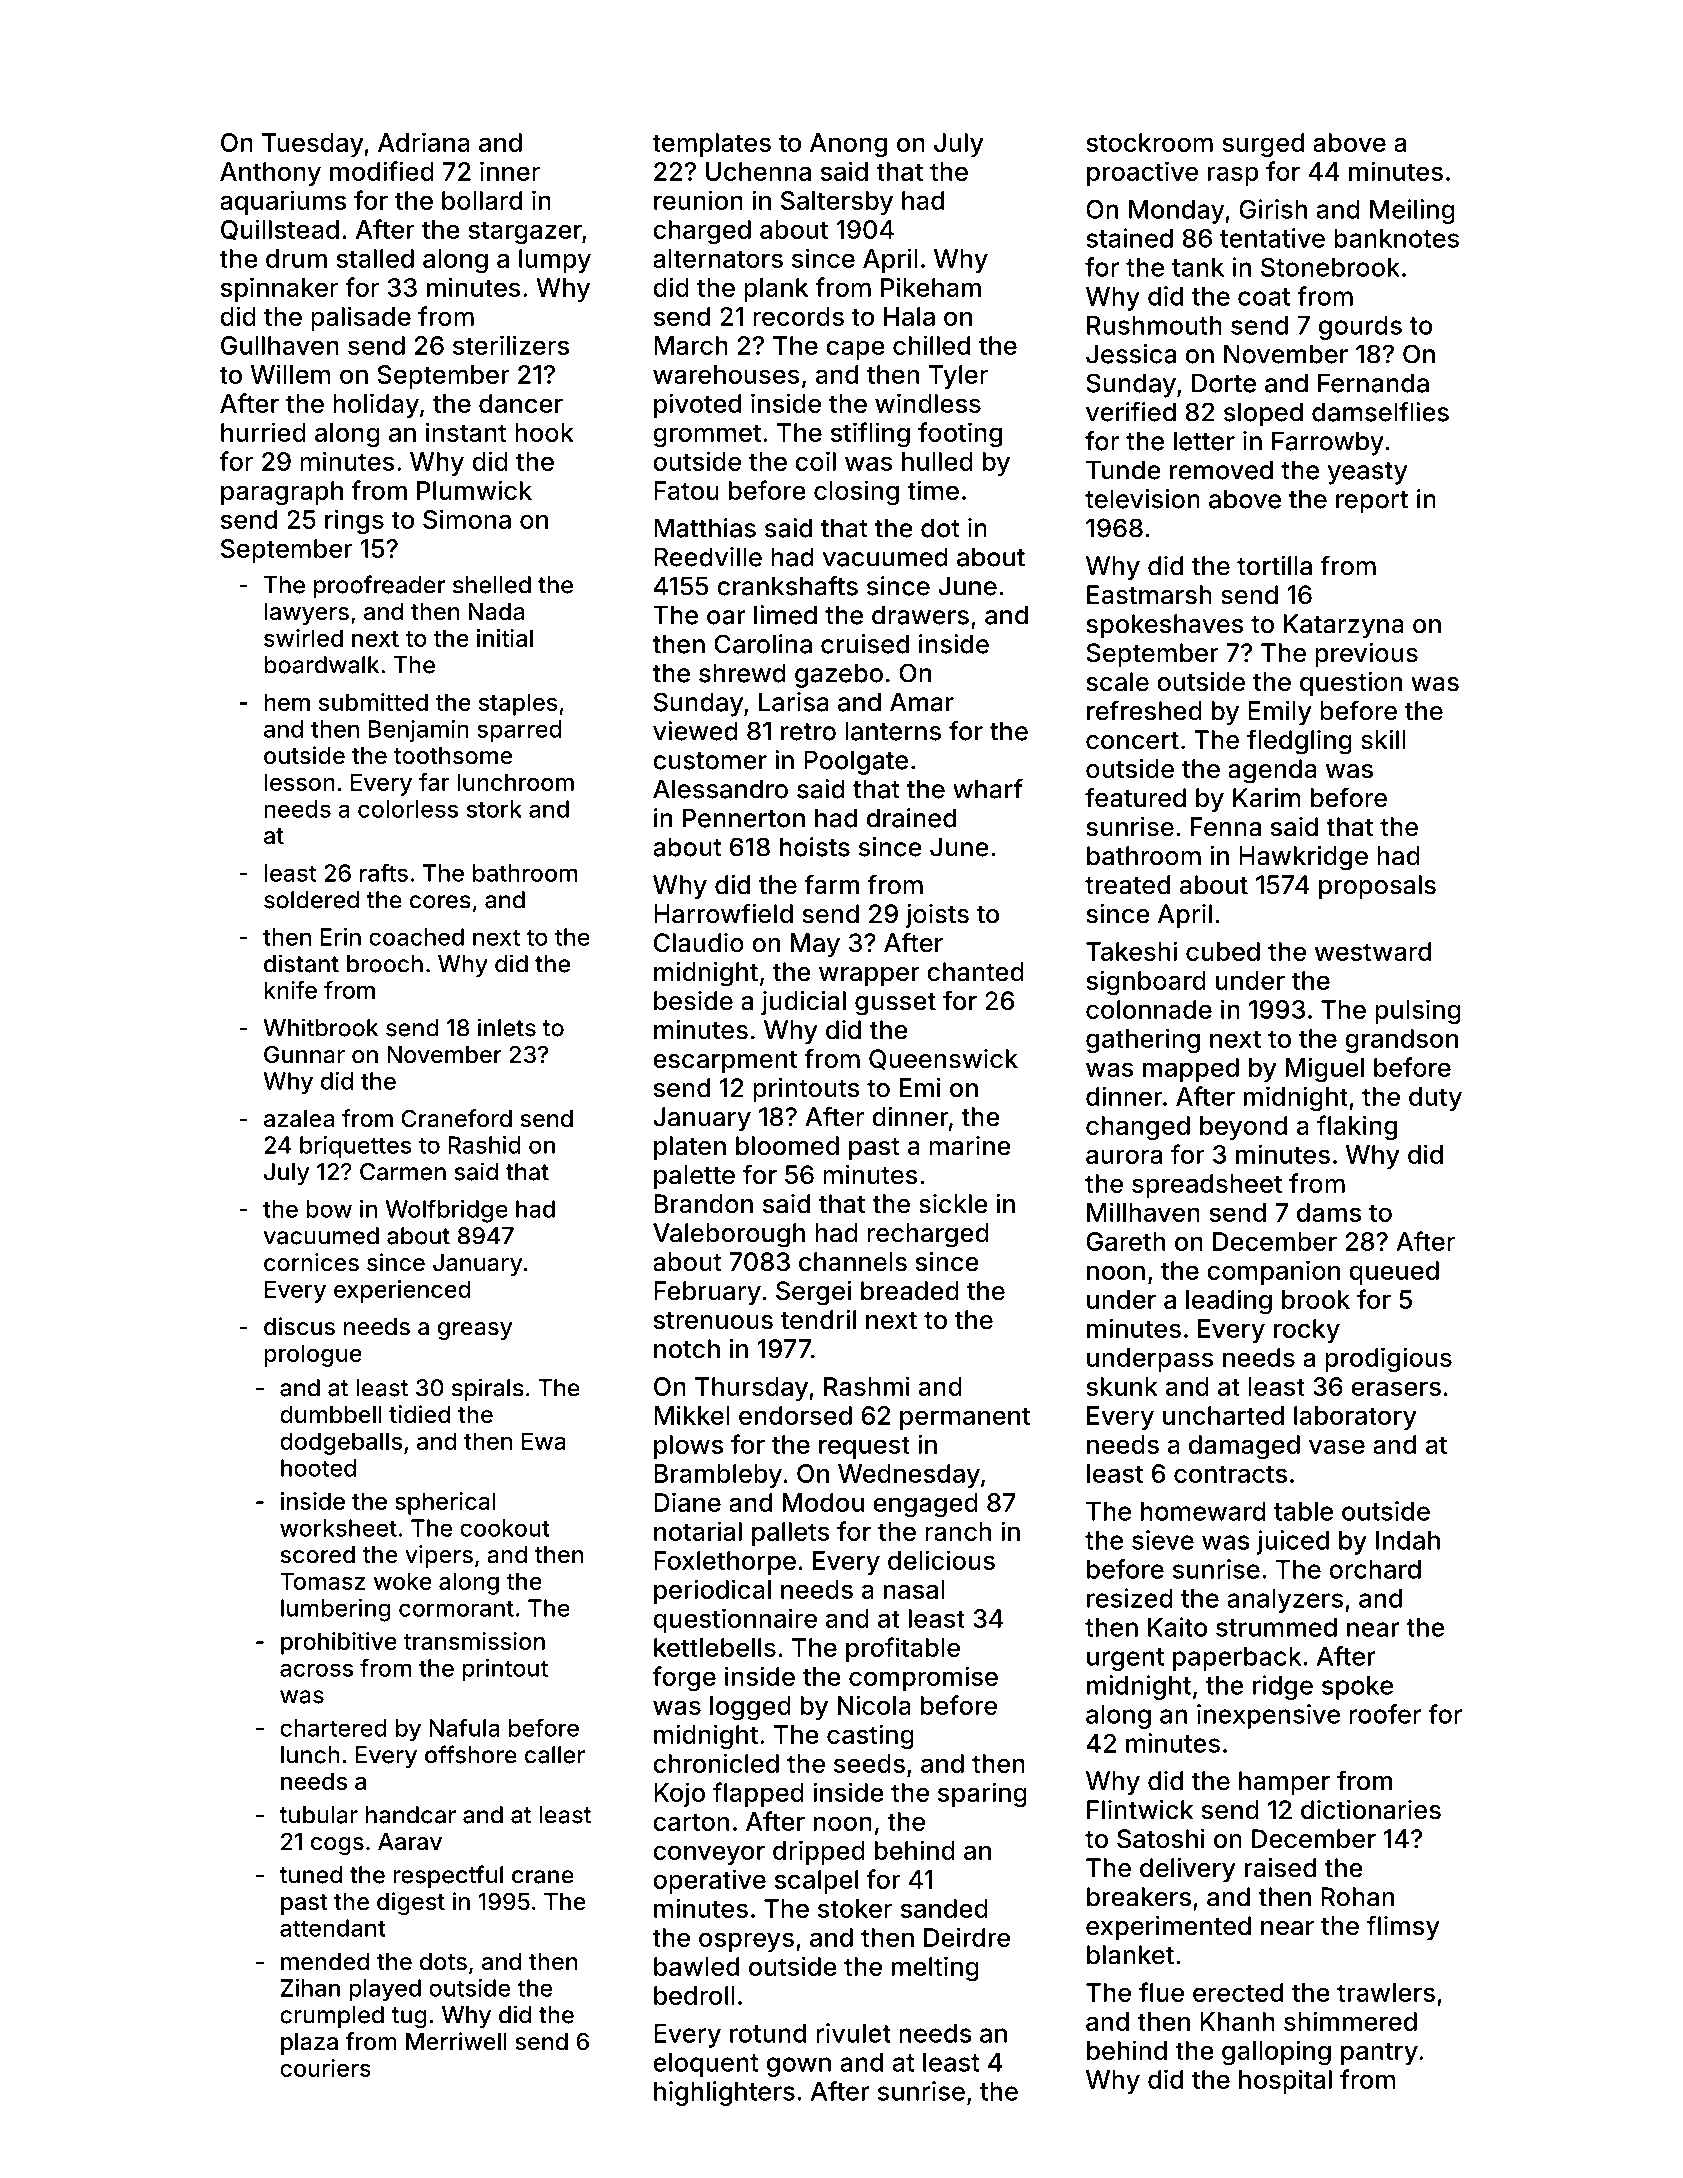 The width and height of the screenshot is (1683, 2178). I want to click on bollard, so click(482, 200).
